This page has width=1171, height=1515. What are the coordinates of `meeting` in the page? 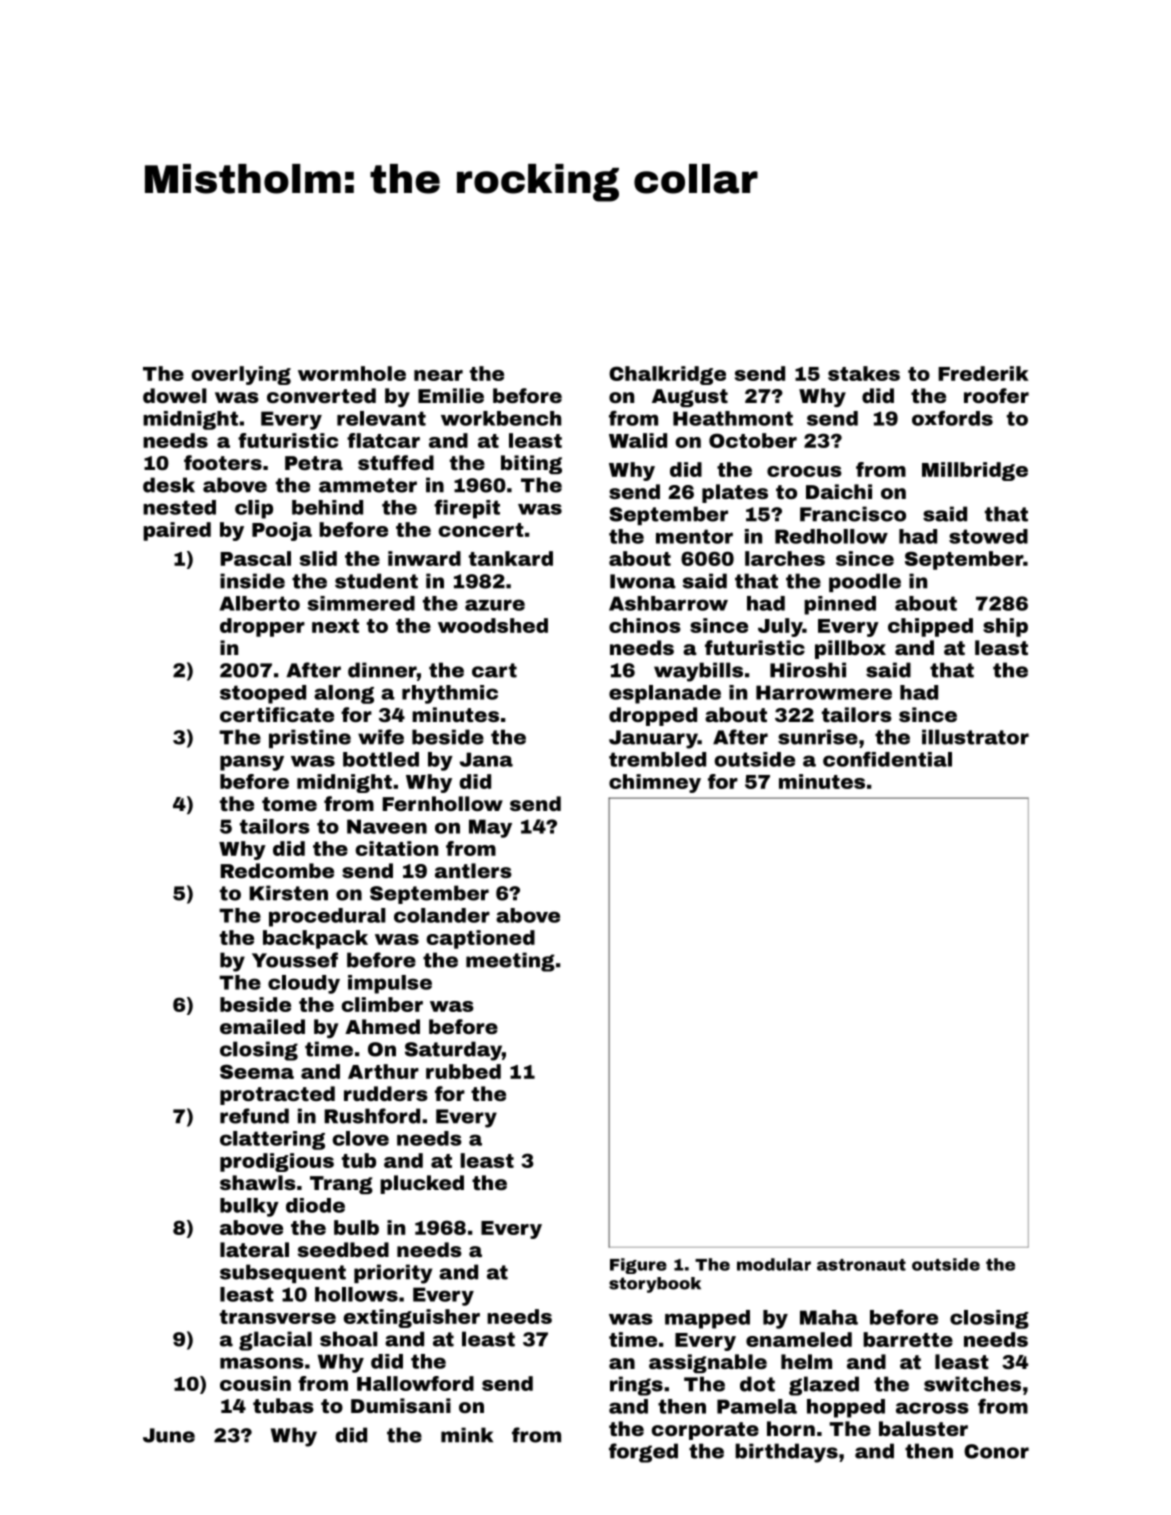 It's located at (510, 962).
